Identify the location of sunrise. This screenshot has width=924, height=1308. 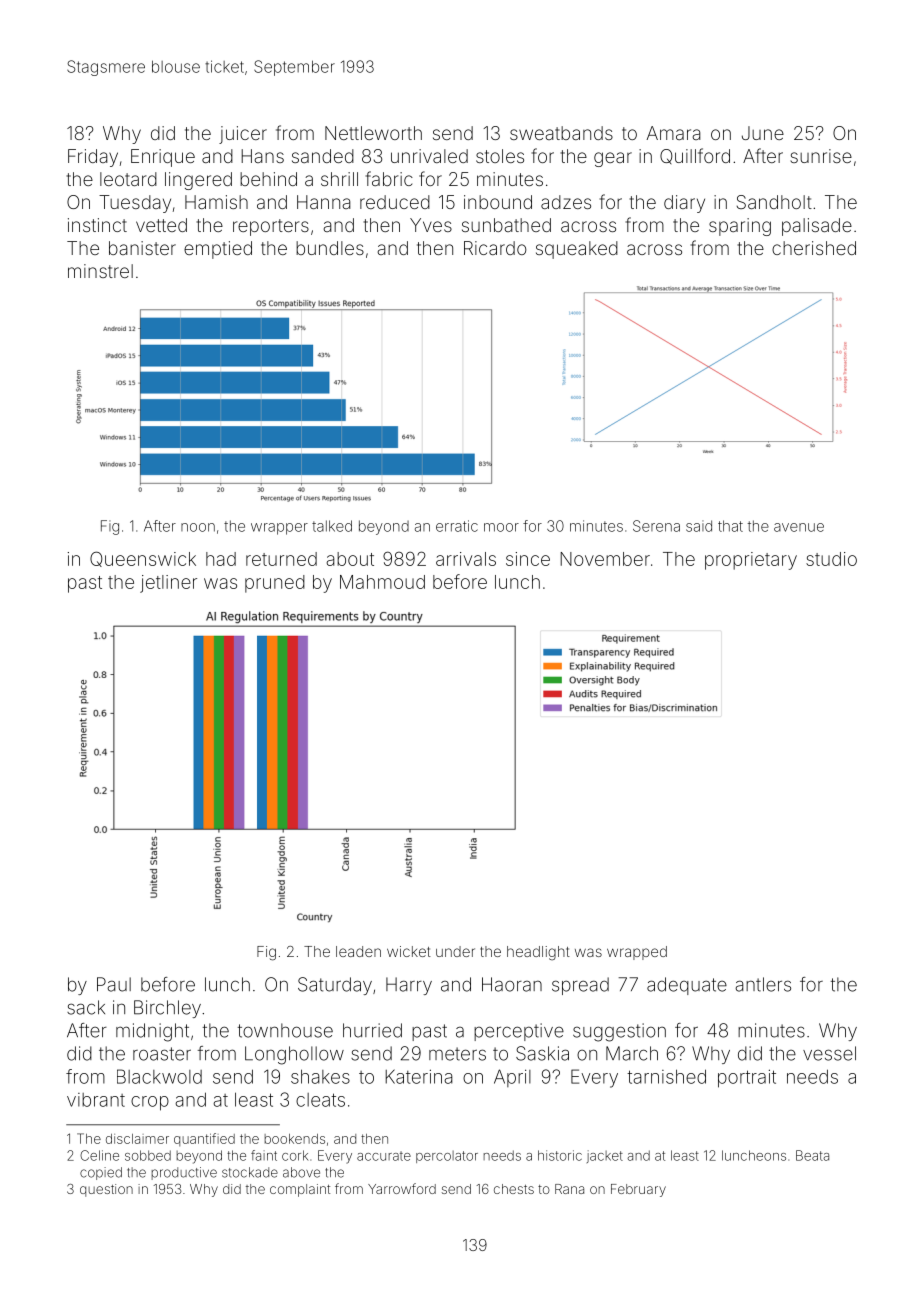
(821, 156).
